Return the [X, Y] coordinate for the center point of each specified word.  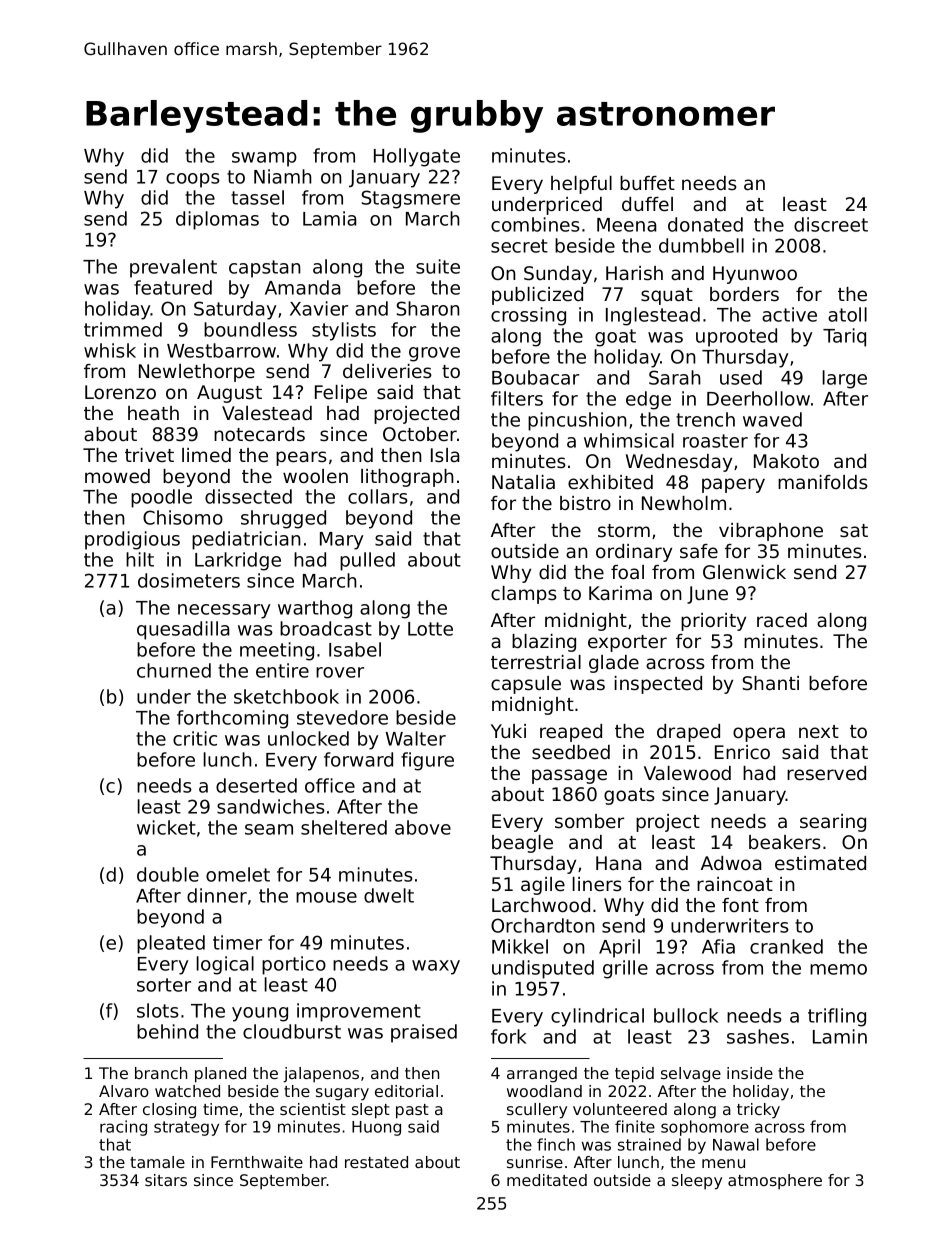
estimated [820, 863]
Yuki [508, 731]
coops [193, 180]
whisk [110, 350]
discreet [831, 224]
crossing [528, 316]
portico [294, 965]
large [845, 379]
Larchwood [541, 905]
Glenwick [744, 572]
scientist [313, 1109]
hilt [140, 559]
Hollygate [417, 157]
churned [174, 670]
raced [782, 620]
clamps [524, 595]
